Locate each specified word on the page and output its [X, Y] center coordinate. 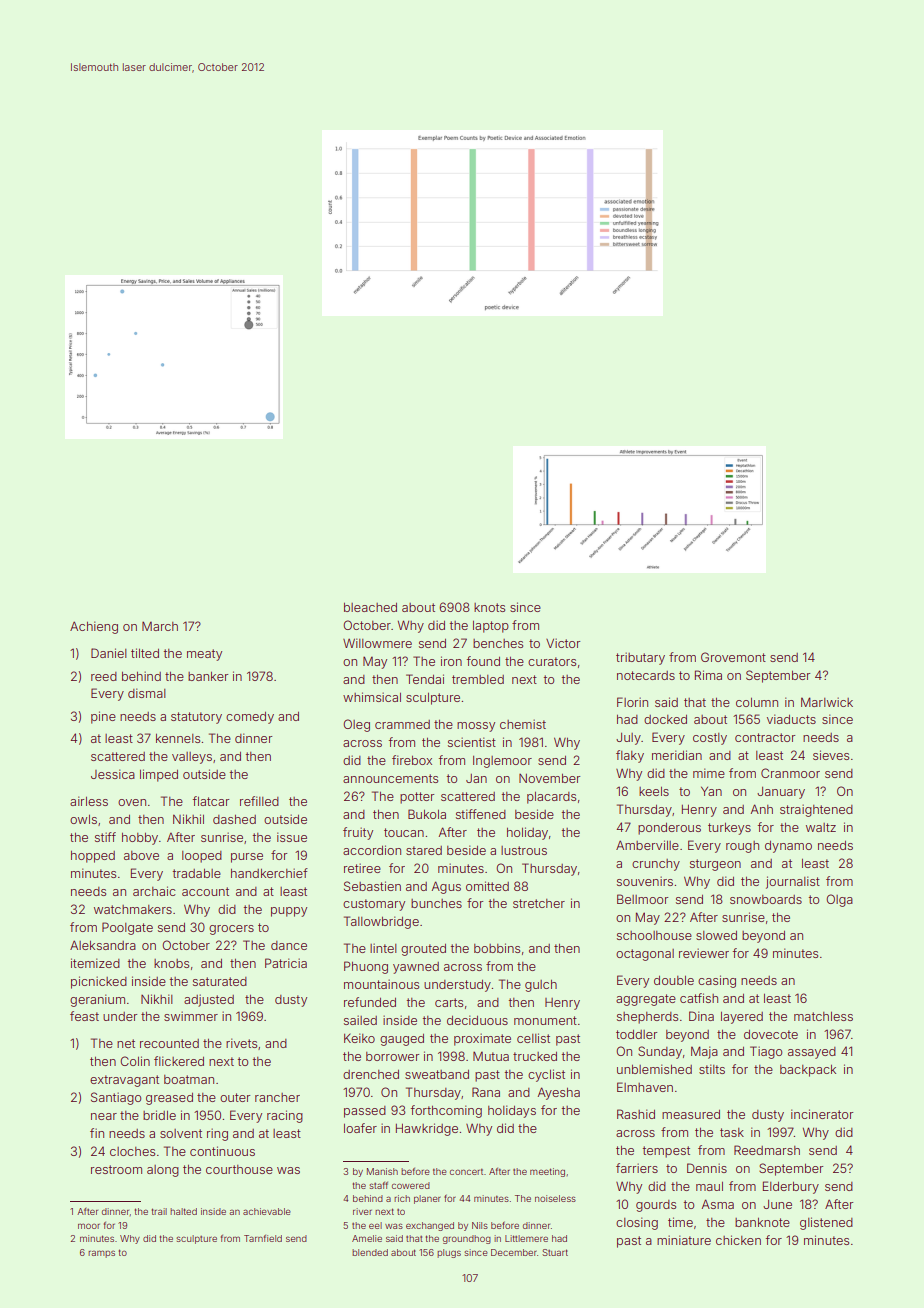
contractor [765, 737]
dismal [147, 693]
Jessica [113, 774]
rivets [241, 1043]
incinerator [822, 1114]
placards [551, 797]
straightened [816, 810]
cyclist [546, 1075]
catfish [699, 998]
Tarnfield [263, 1238]
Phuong [366, 967]
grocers [231, 930]
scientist [472, 742]
